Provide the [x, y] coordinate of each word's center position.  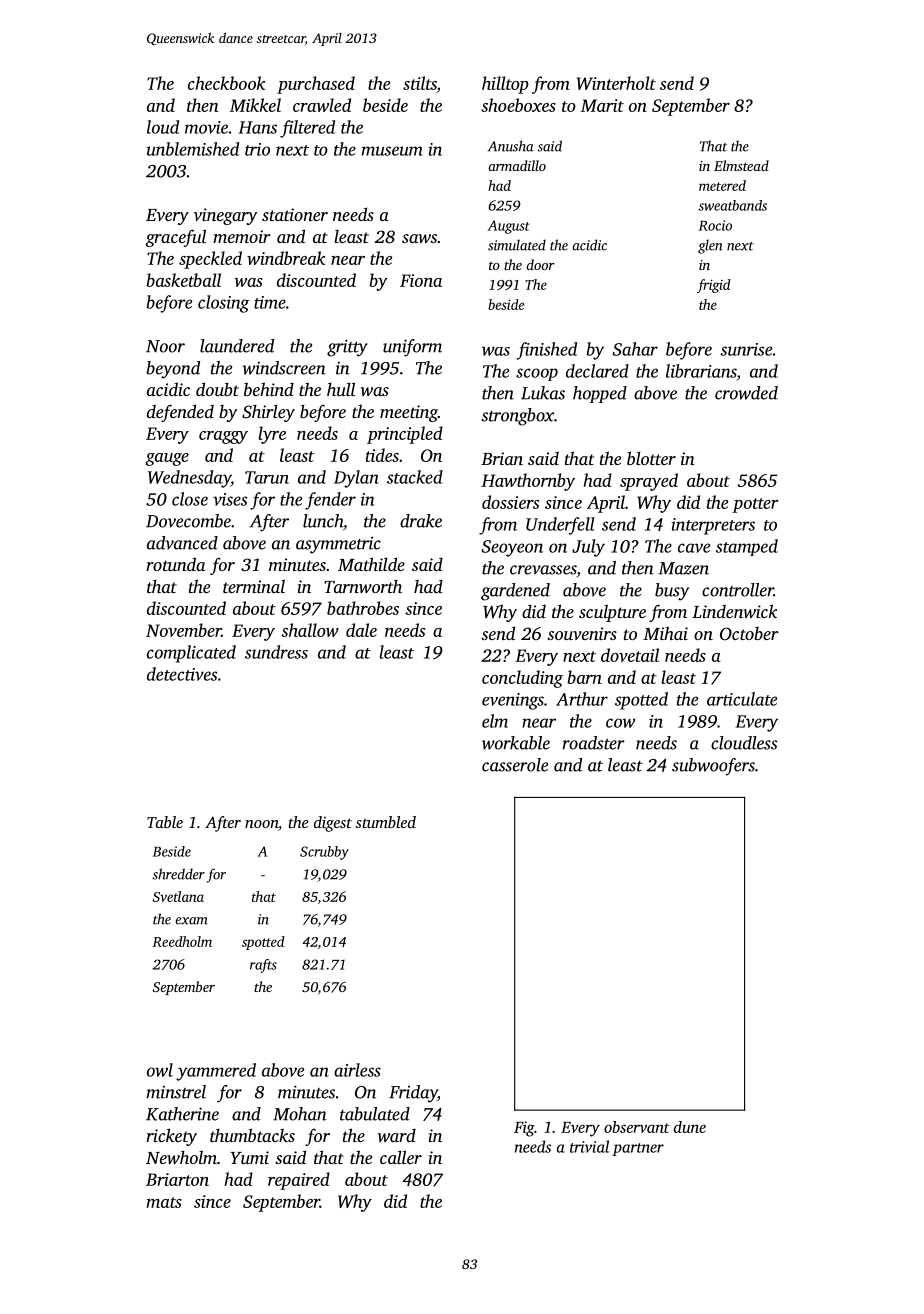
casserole [515, 765]
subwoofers [713, 767]
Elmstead [741, 165]
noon [261, 824]
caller [401, 1157]
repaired [299, 1181]
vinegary [225, 216]
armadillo [517, 165]
